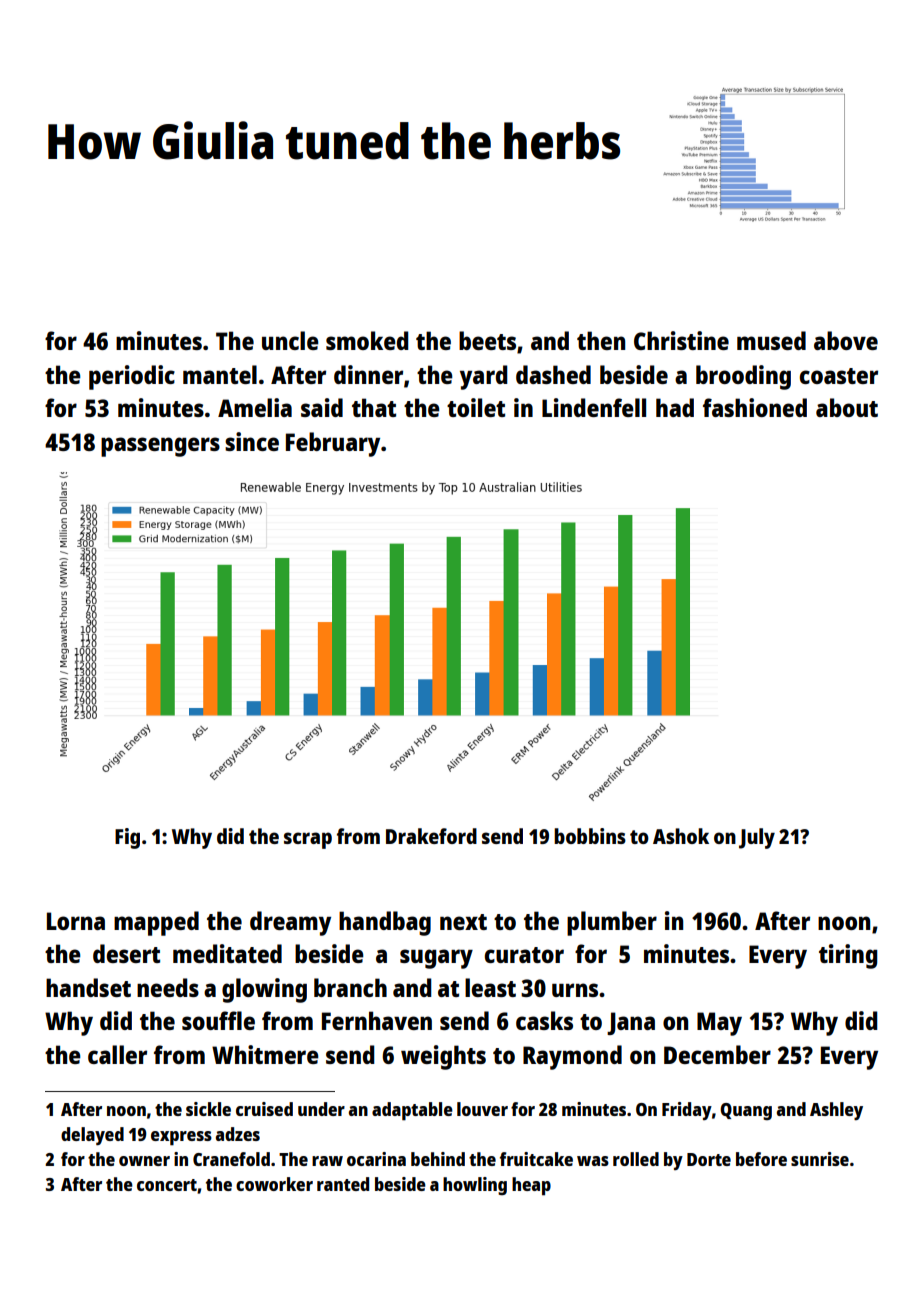 The width and height of the page is (924, 1314). What do you see at coordinates (252, 441) in the page?
I see `since` at bounding box center [252, 441].
